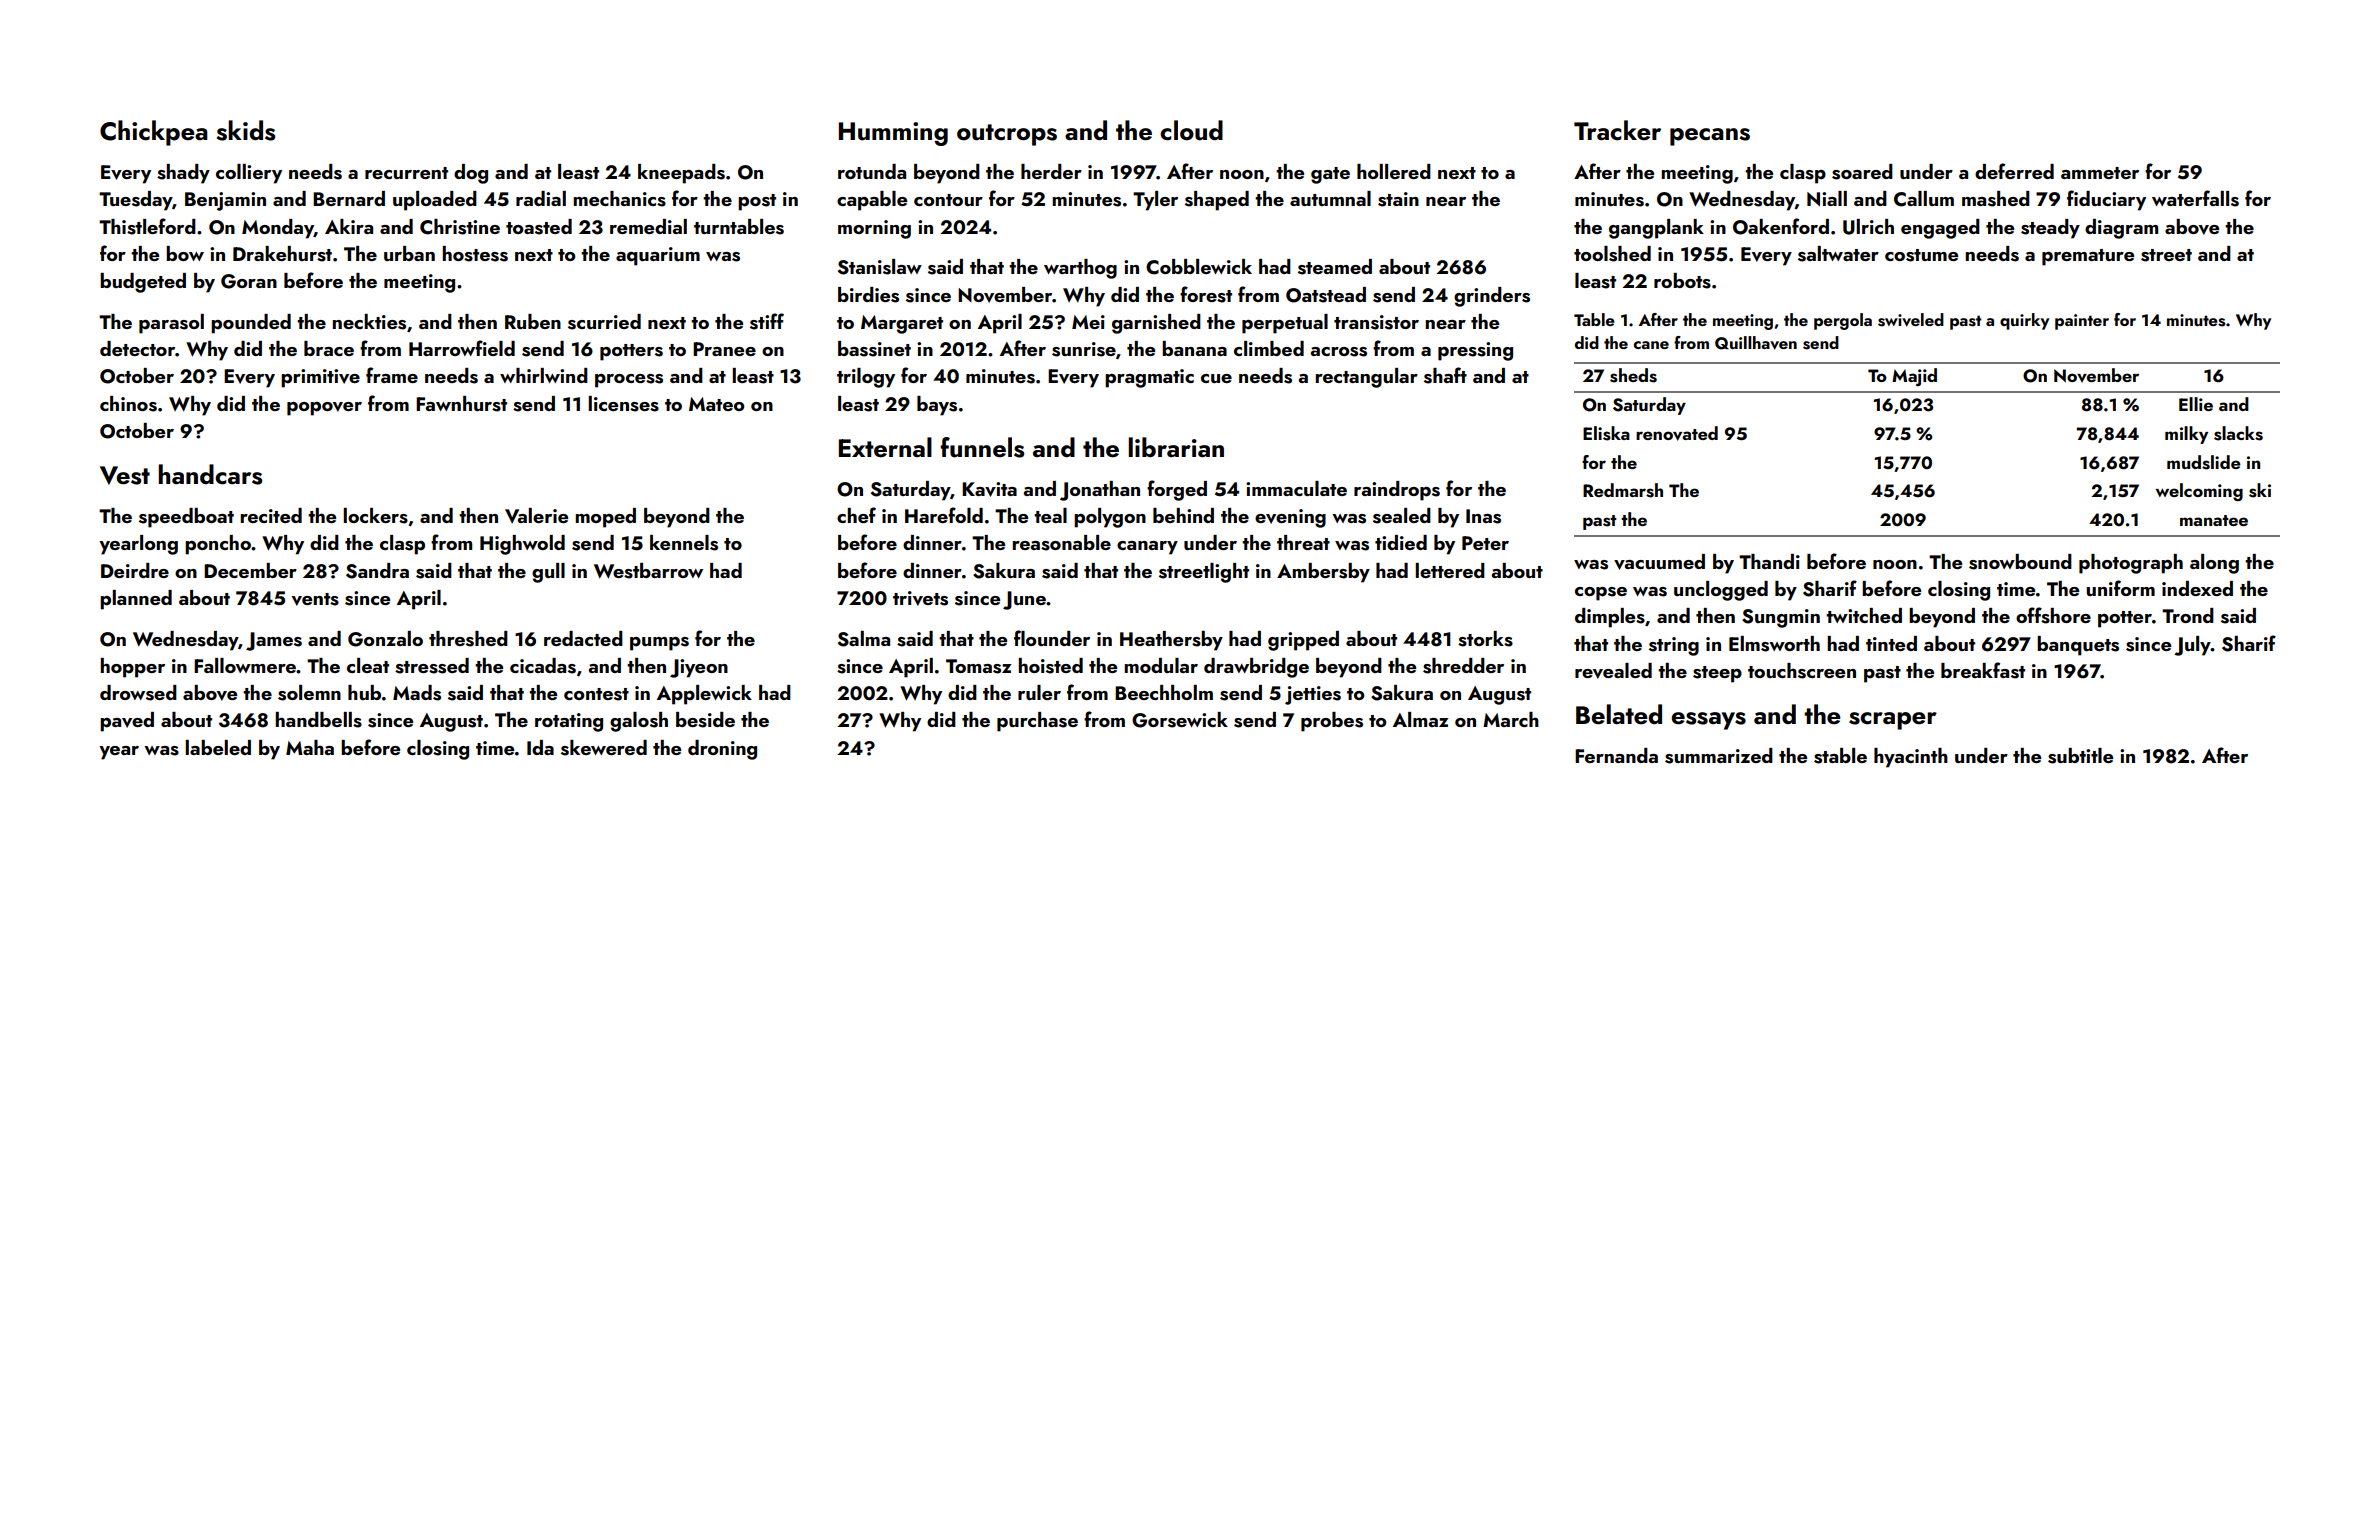  I want to click on welcoming, so click(2199, 492).
